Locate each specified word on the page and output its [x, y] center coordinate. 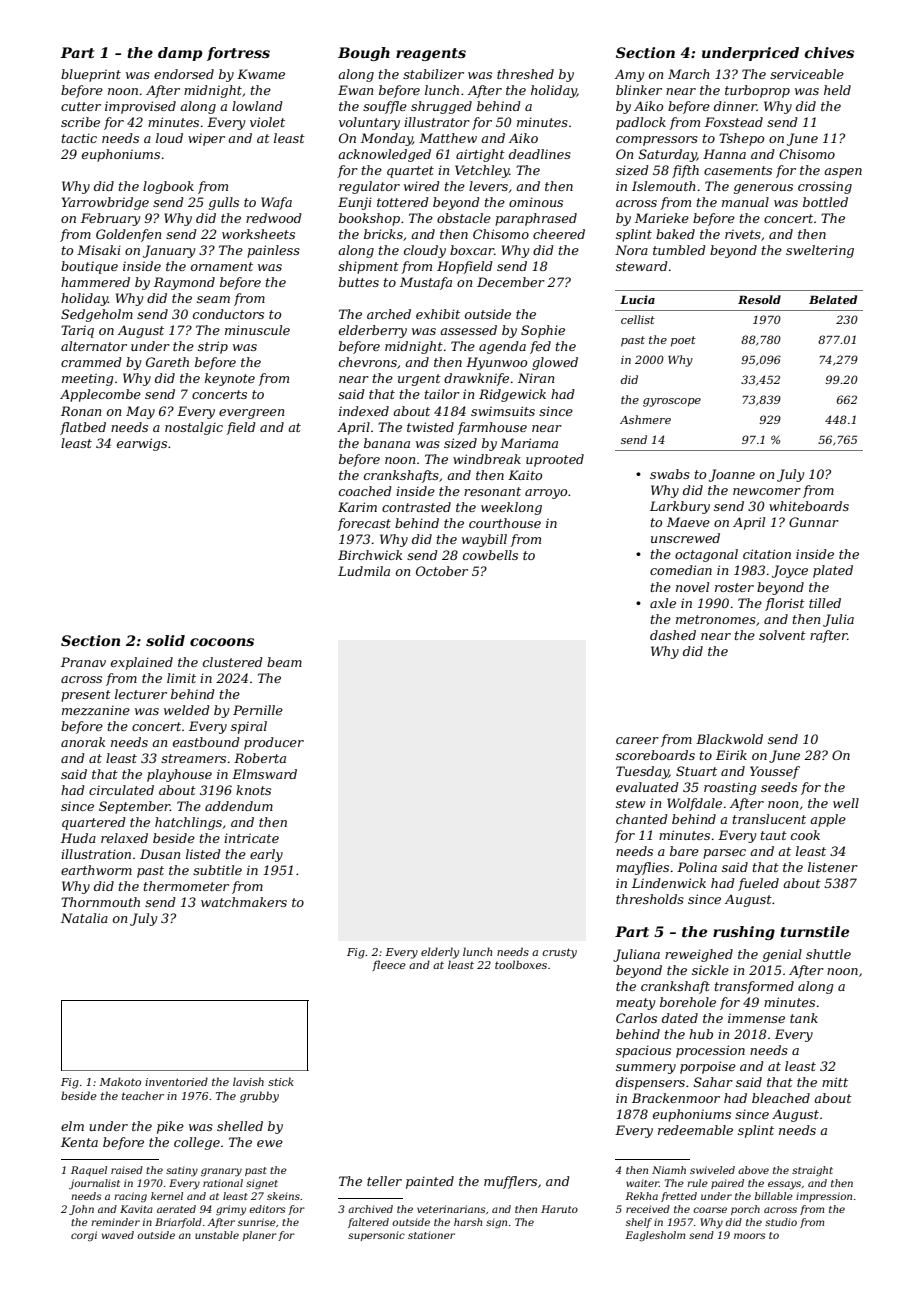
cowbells [490, 555]
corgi [84, 1236]
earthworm [96, 870]
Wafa [276, 203]
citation [767, 554]
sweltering [820, 251]
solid [165, 640]
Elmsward [264, 774]
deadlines [540, 154]
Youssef [775, 772]
